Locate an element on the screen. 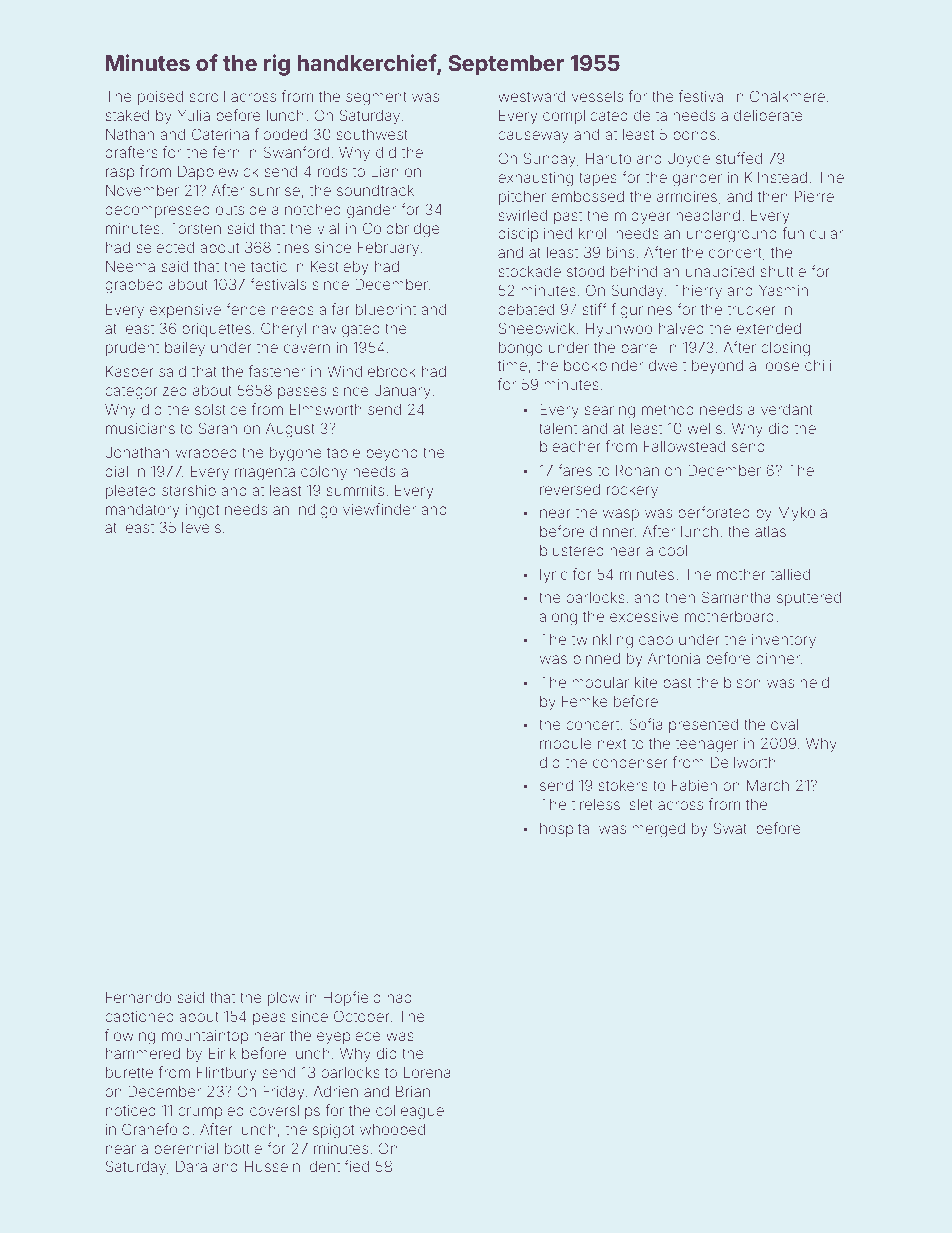 Image resolution: width=952 pixels, height=1233 pixels. whooped is located at coordinates (392, 1131).
